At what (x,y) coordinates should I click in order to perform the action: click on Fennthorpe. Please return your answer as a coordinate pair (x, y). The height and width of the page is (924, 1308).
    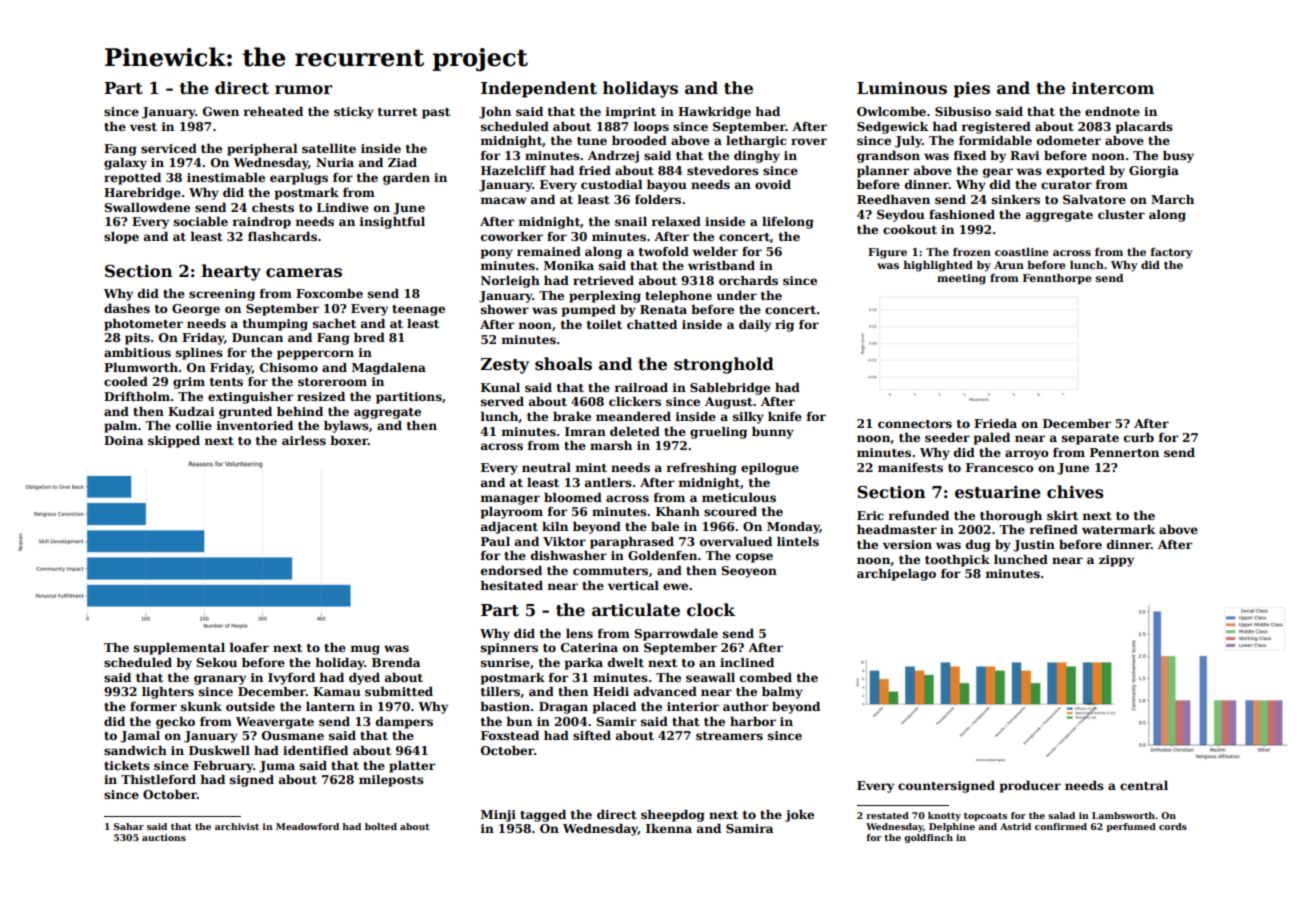
    Looking at the image, I should click on (1057, 279).
